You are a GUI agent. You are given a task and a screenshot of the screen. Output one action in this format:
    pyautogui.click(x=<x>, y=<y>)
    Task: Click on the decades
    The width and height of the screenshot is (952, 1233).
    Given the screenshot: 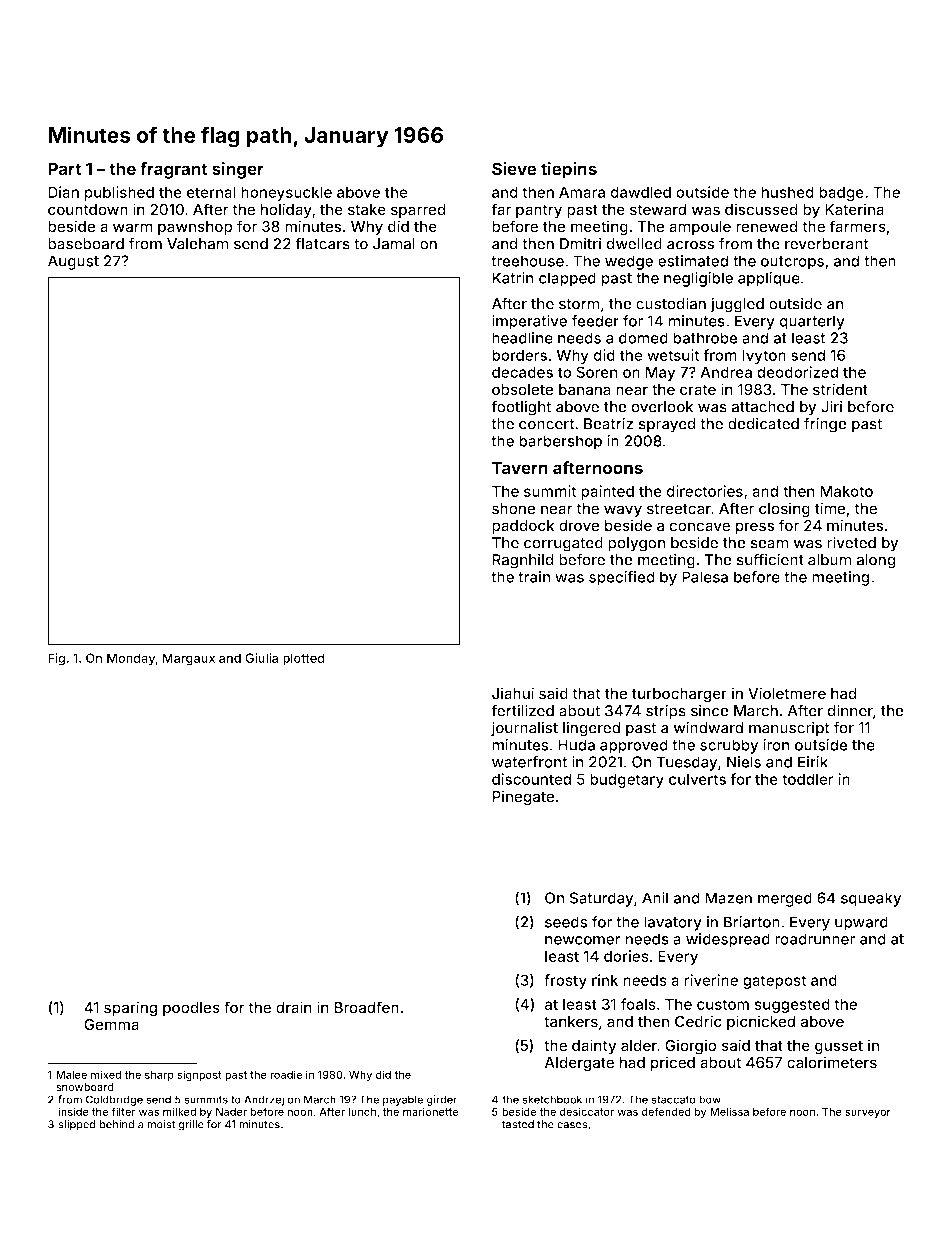 What is the action you would take?
    pyautogui.click(x=522, y=372)
